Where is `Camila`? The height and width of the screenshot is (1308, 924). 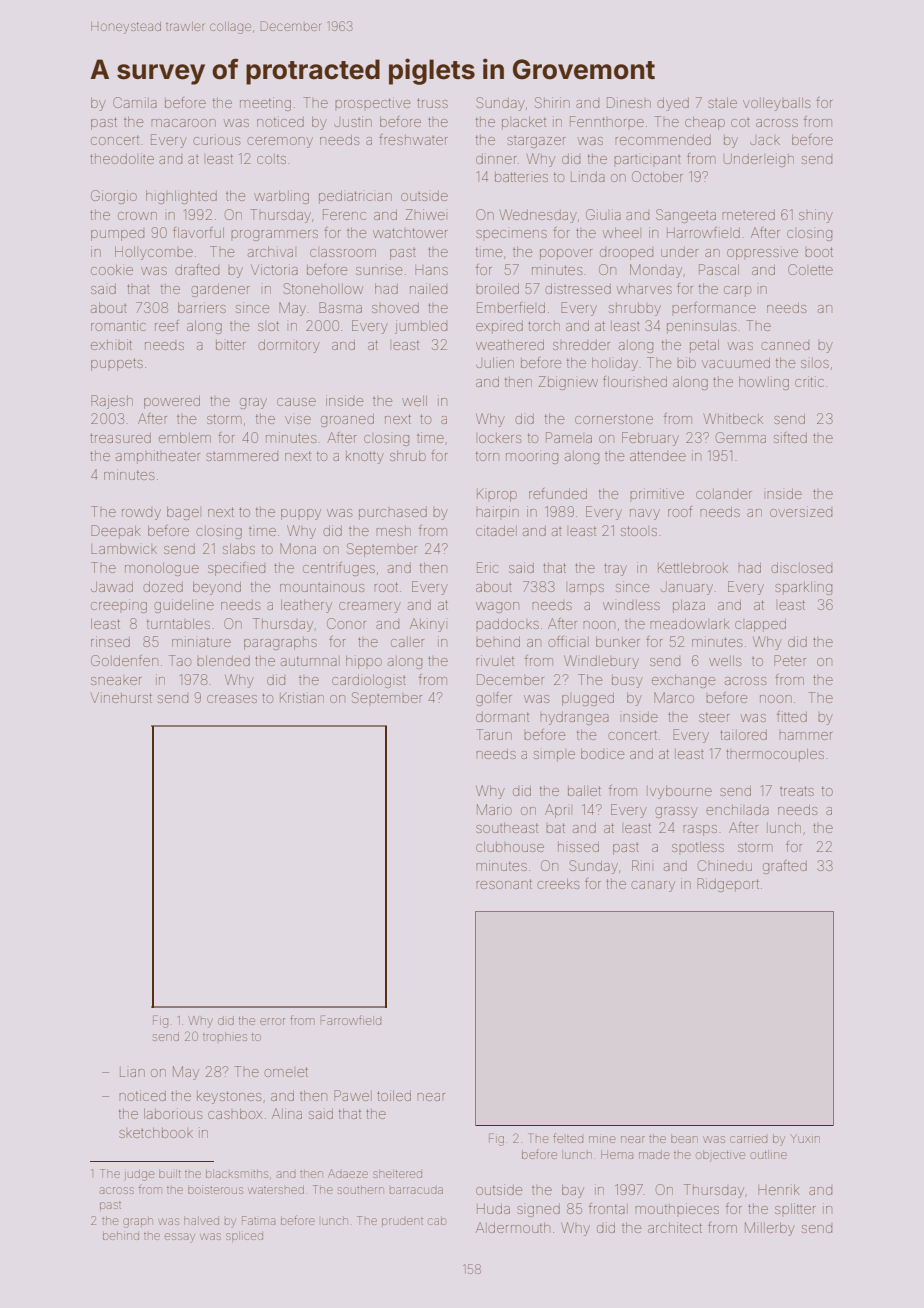
Camila is located at coordinates (135, 102).
